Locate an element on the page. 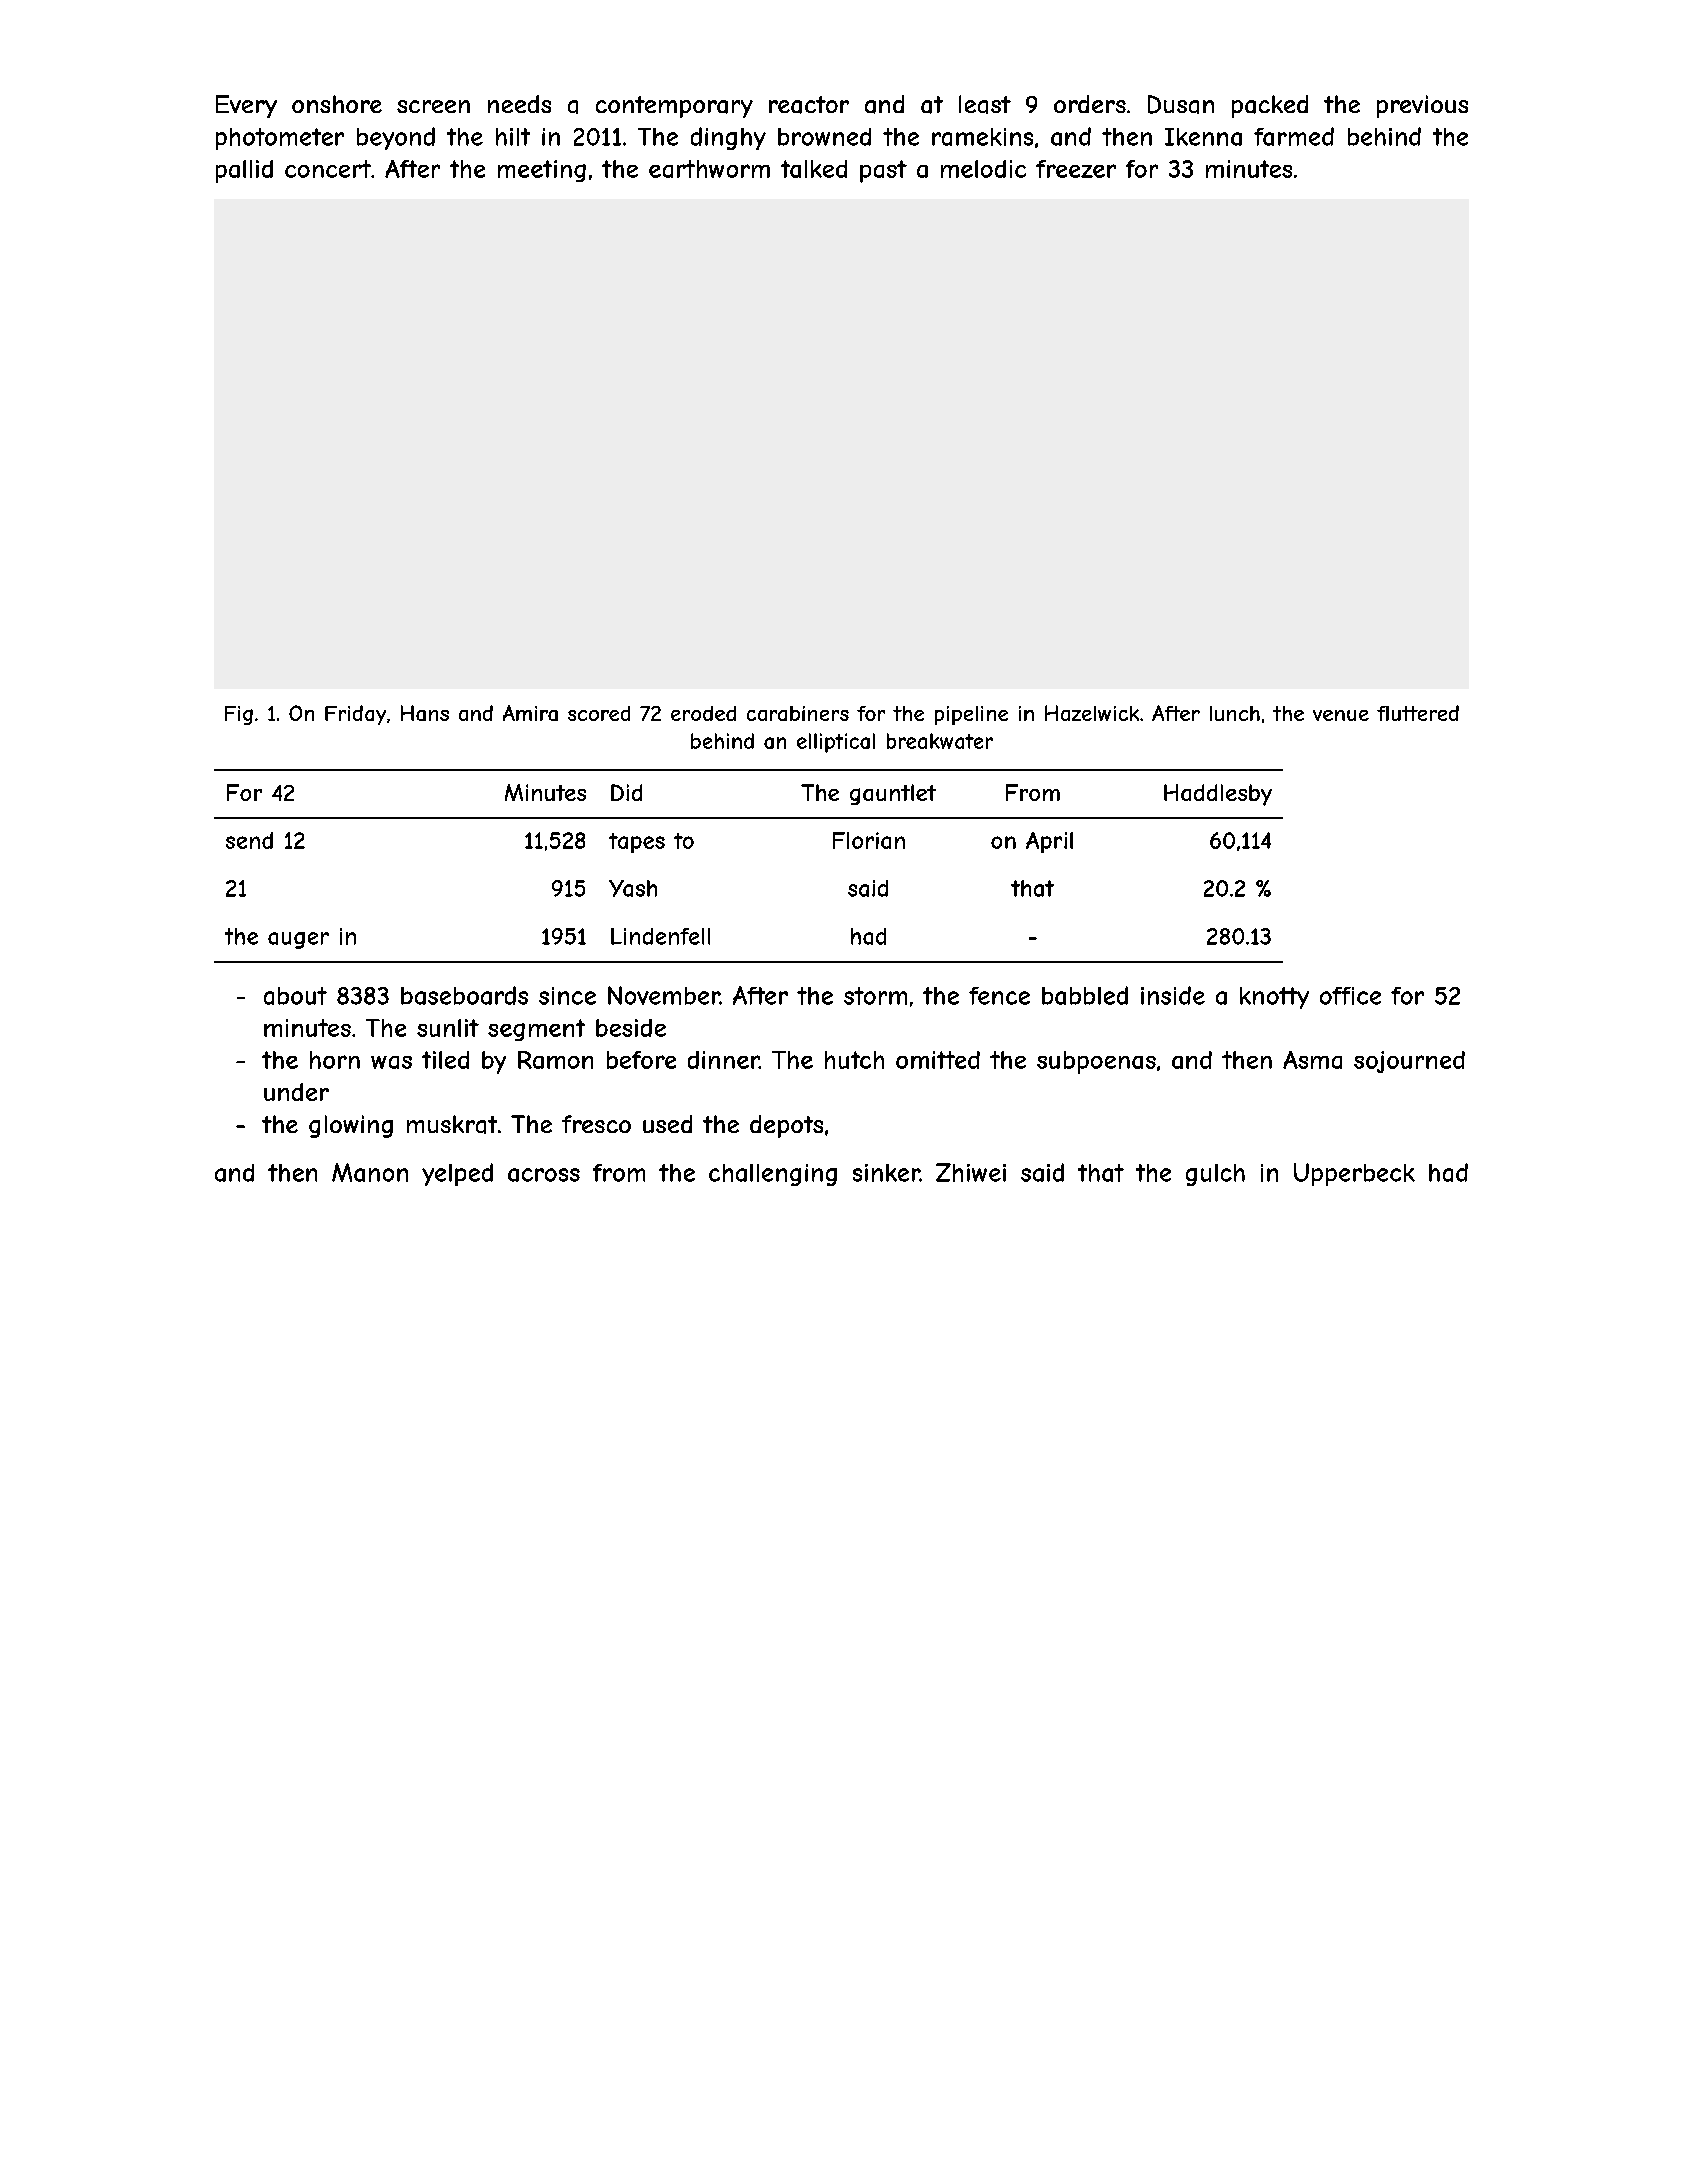  send is located at coordinates (249, 840).
